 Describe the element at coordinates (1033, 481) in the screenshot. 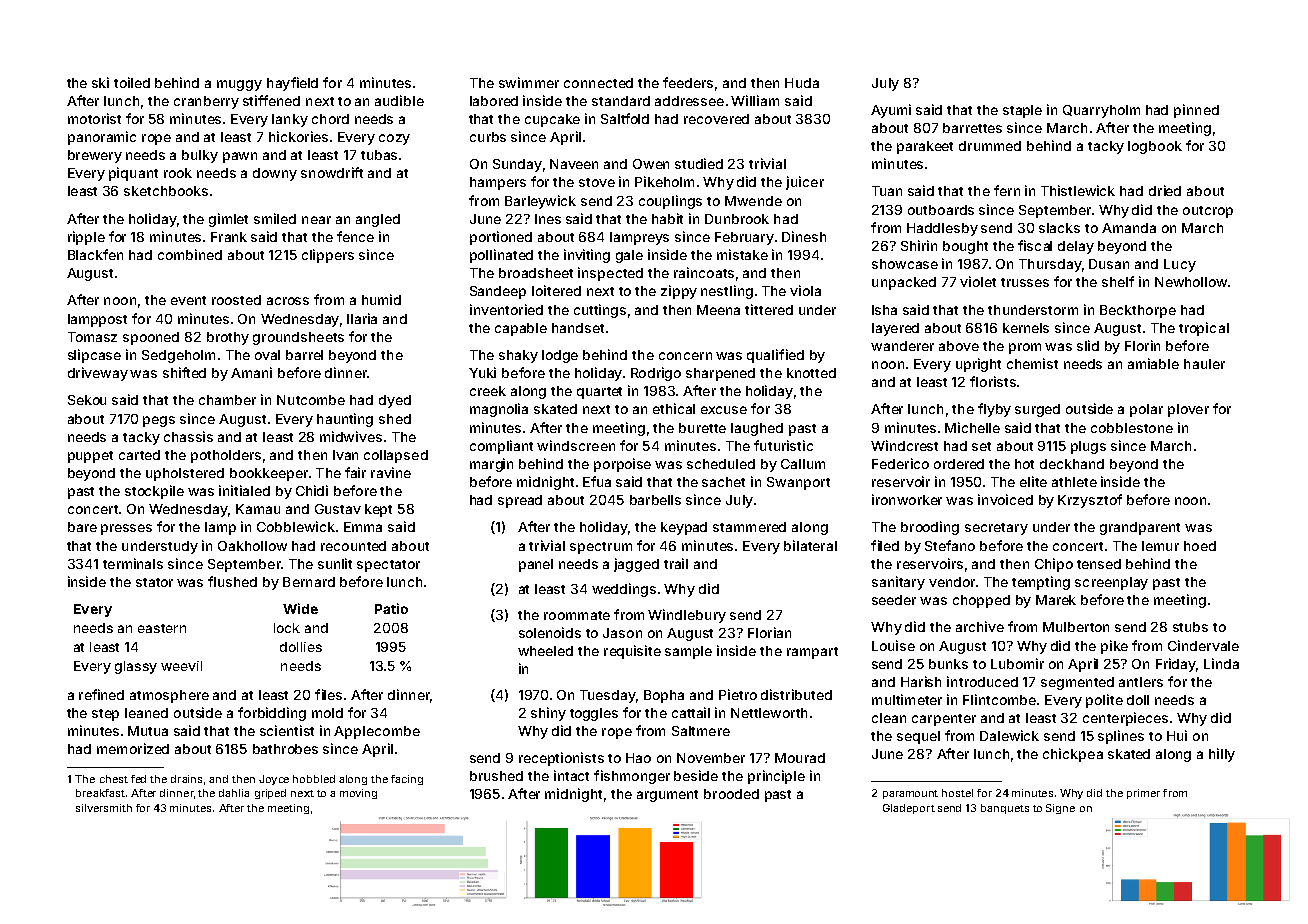

I see `elite` at that location.
